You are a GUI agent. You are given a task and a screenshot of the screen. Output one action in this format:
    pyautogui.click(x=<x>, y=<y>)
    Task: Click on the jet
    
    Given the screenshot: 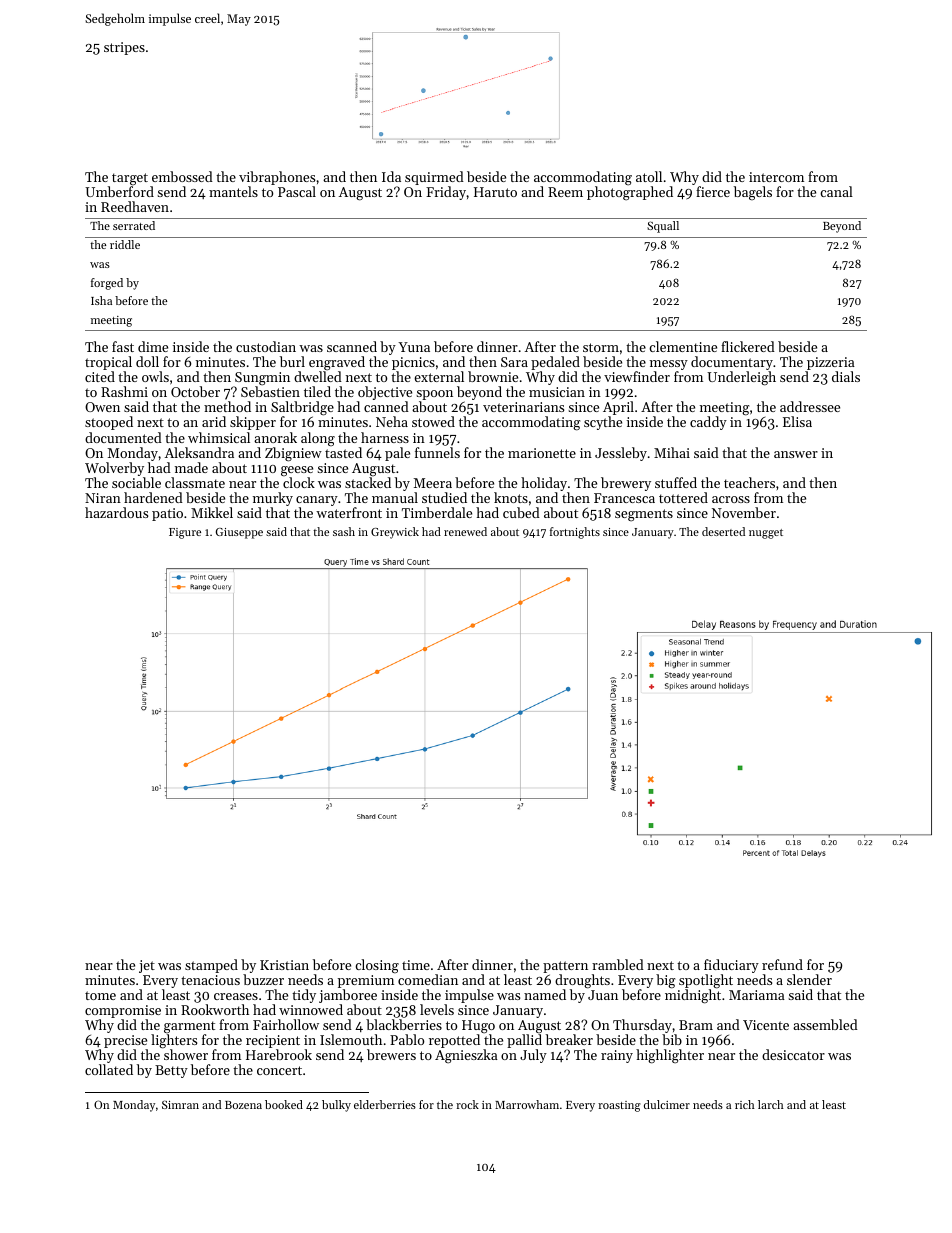 What is the action you would take?
    pyautogui.click(x=147, y=966)
